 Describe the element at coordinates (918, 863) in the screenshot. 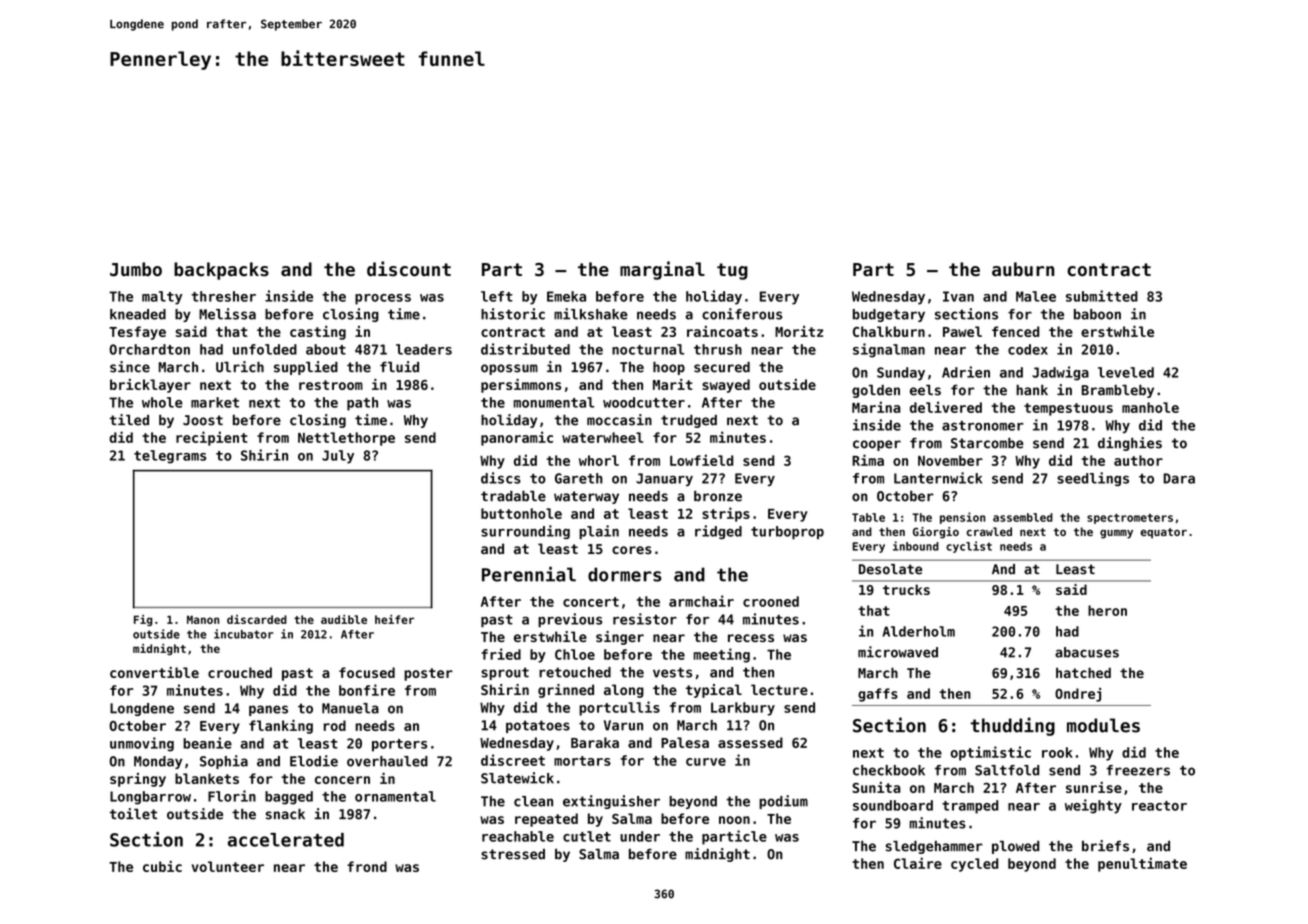

I see `Claire` at that location.
